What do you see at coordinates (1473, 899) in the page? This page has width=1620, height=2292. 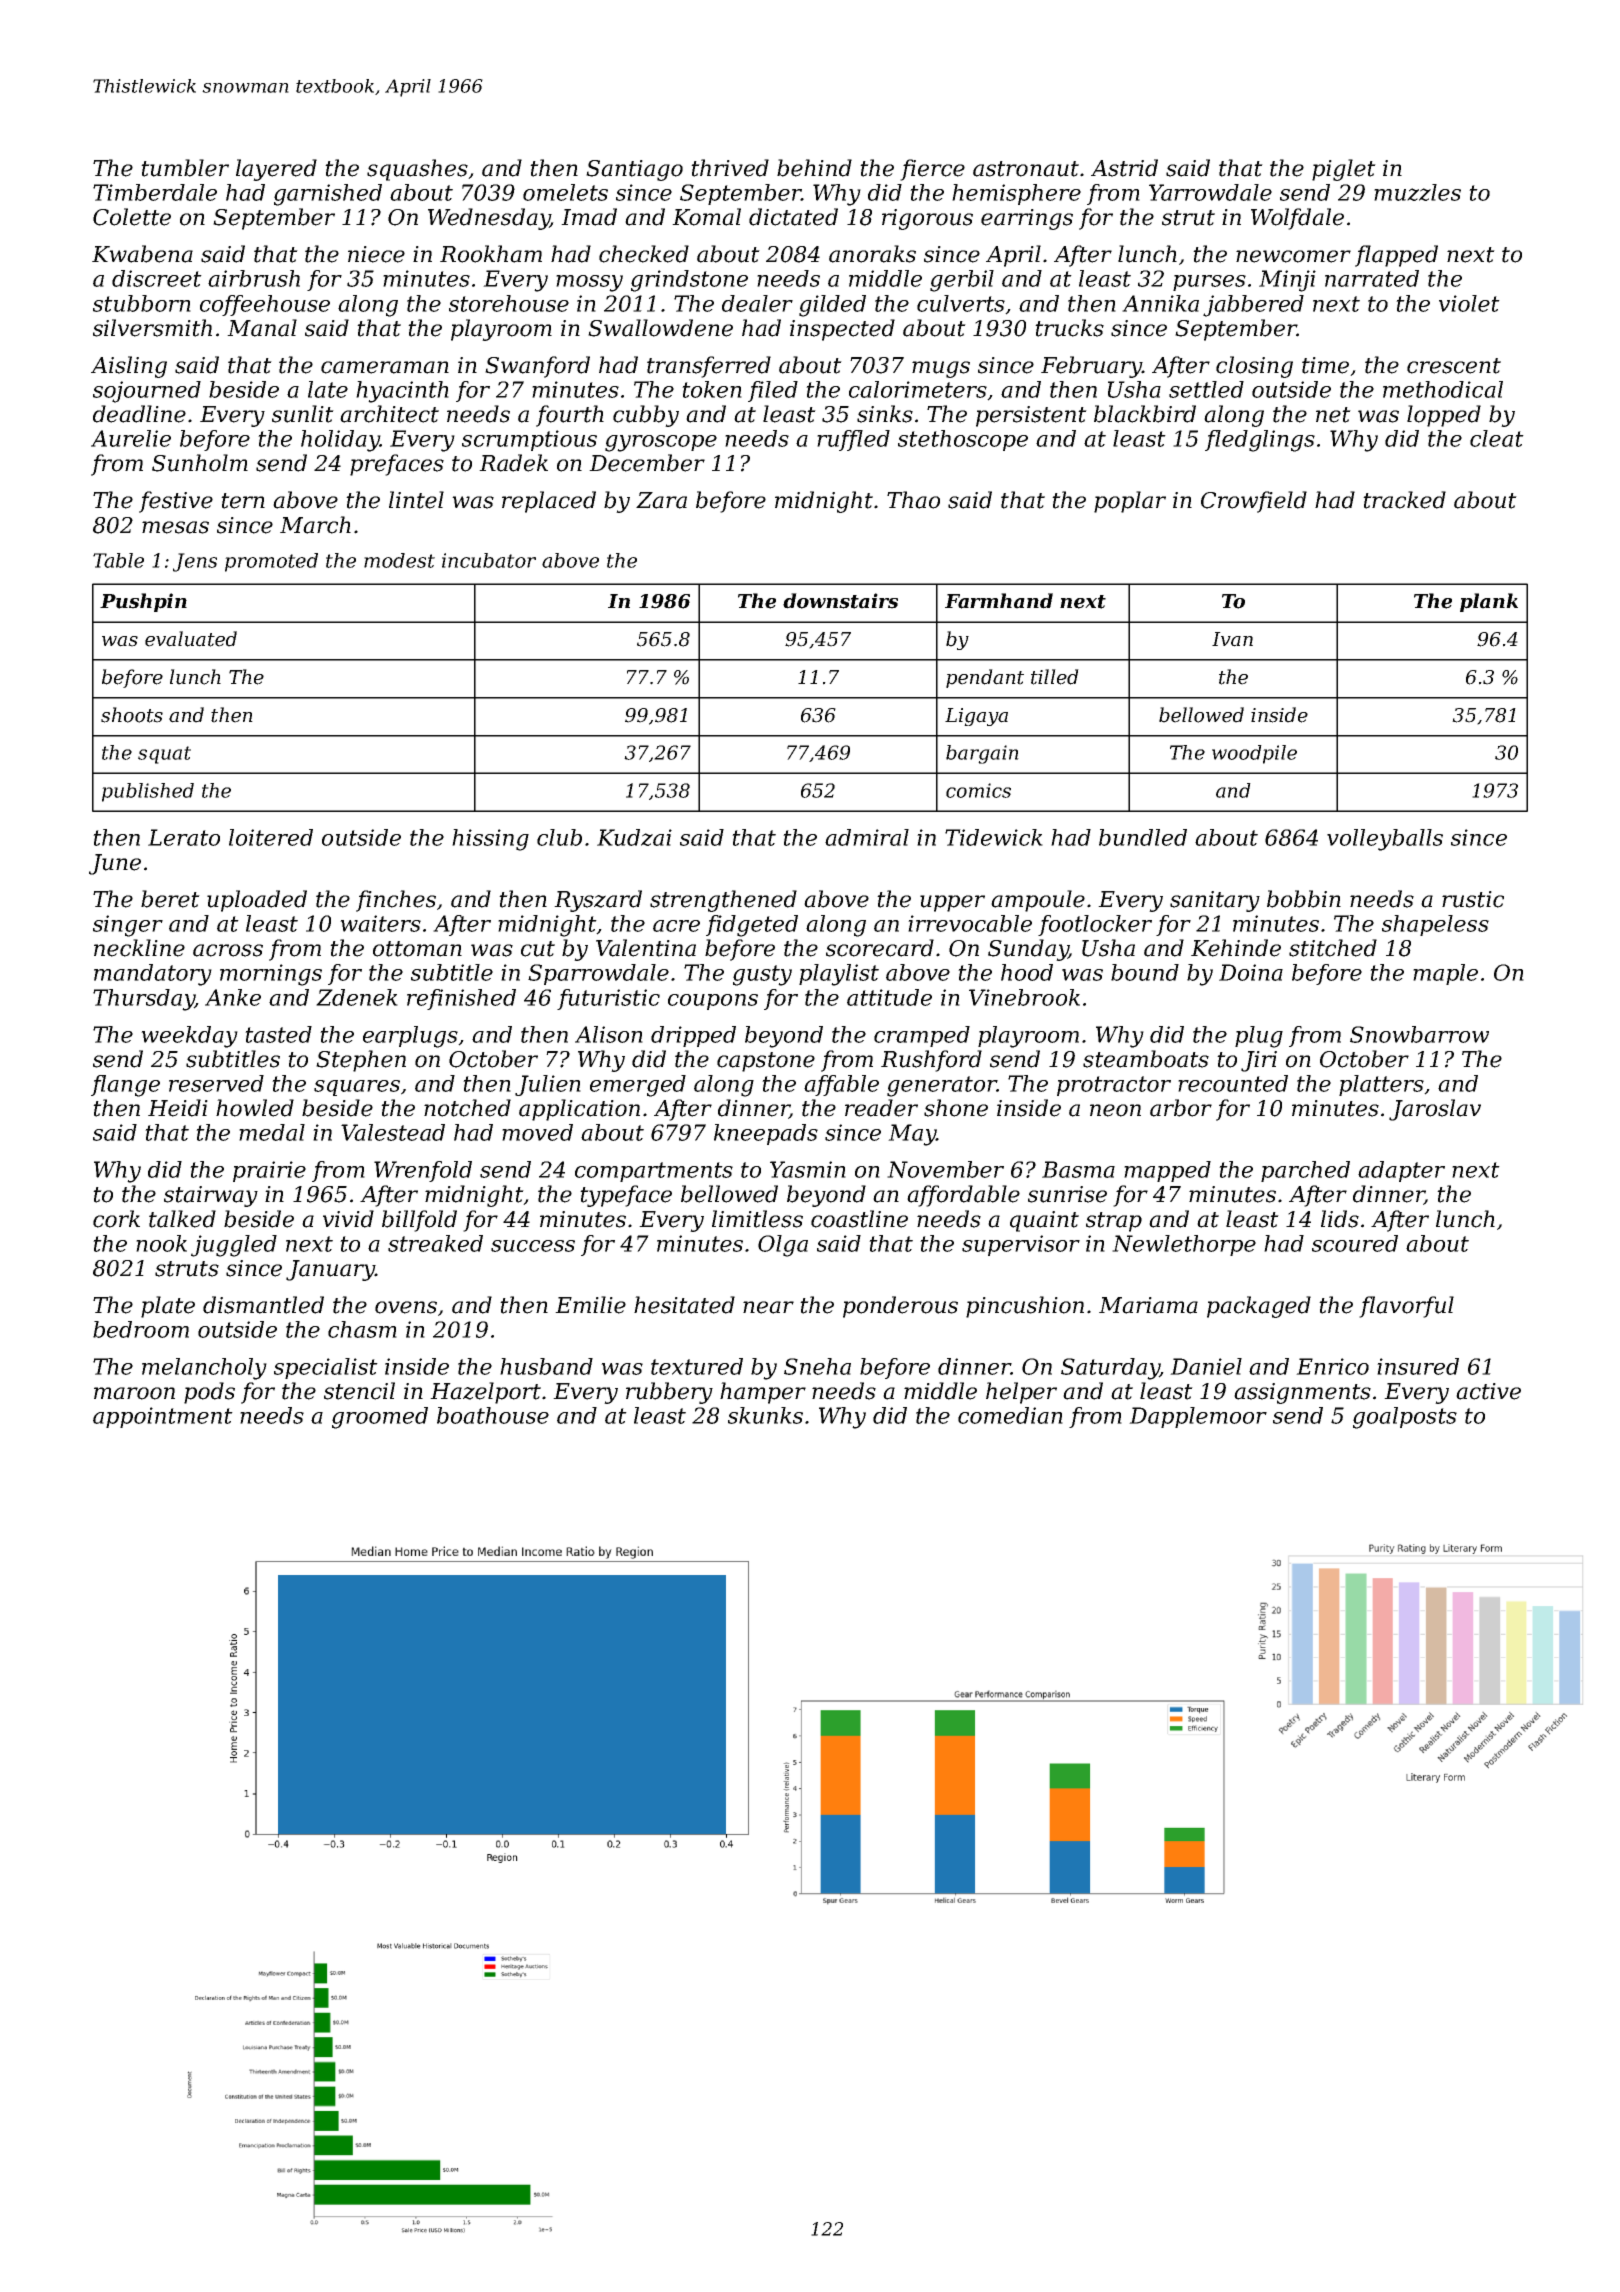 I see `rustic` at bounding box center [1473, 899].
